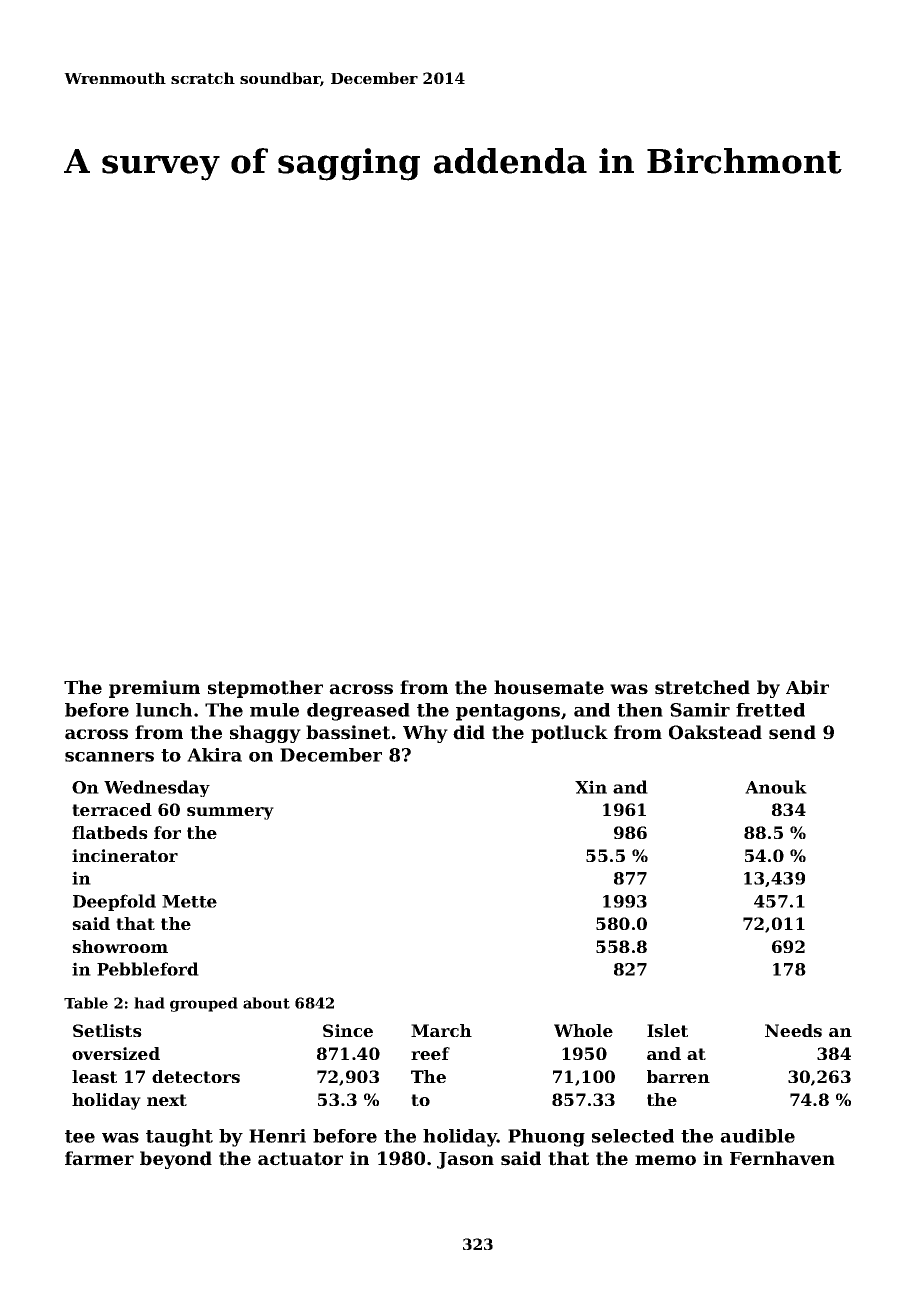 Image resolution: width=924 pixels, height=1314 pixels. I want to click on send, so click(792, 732).
